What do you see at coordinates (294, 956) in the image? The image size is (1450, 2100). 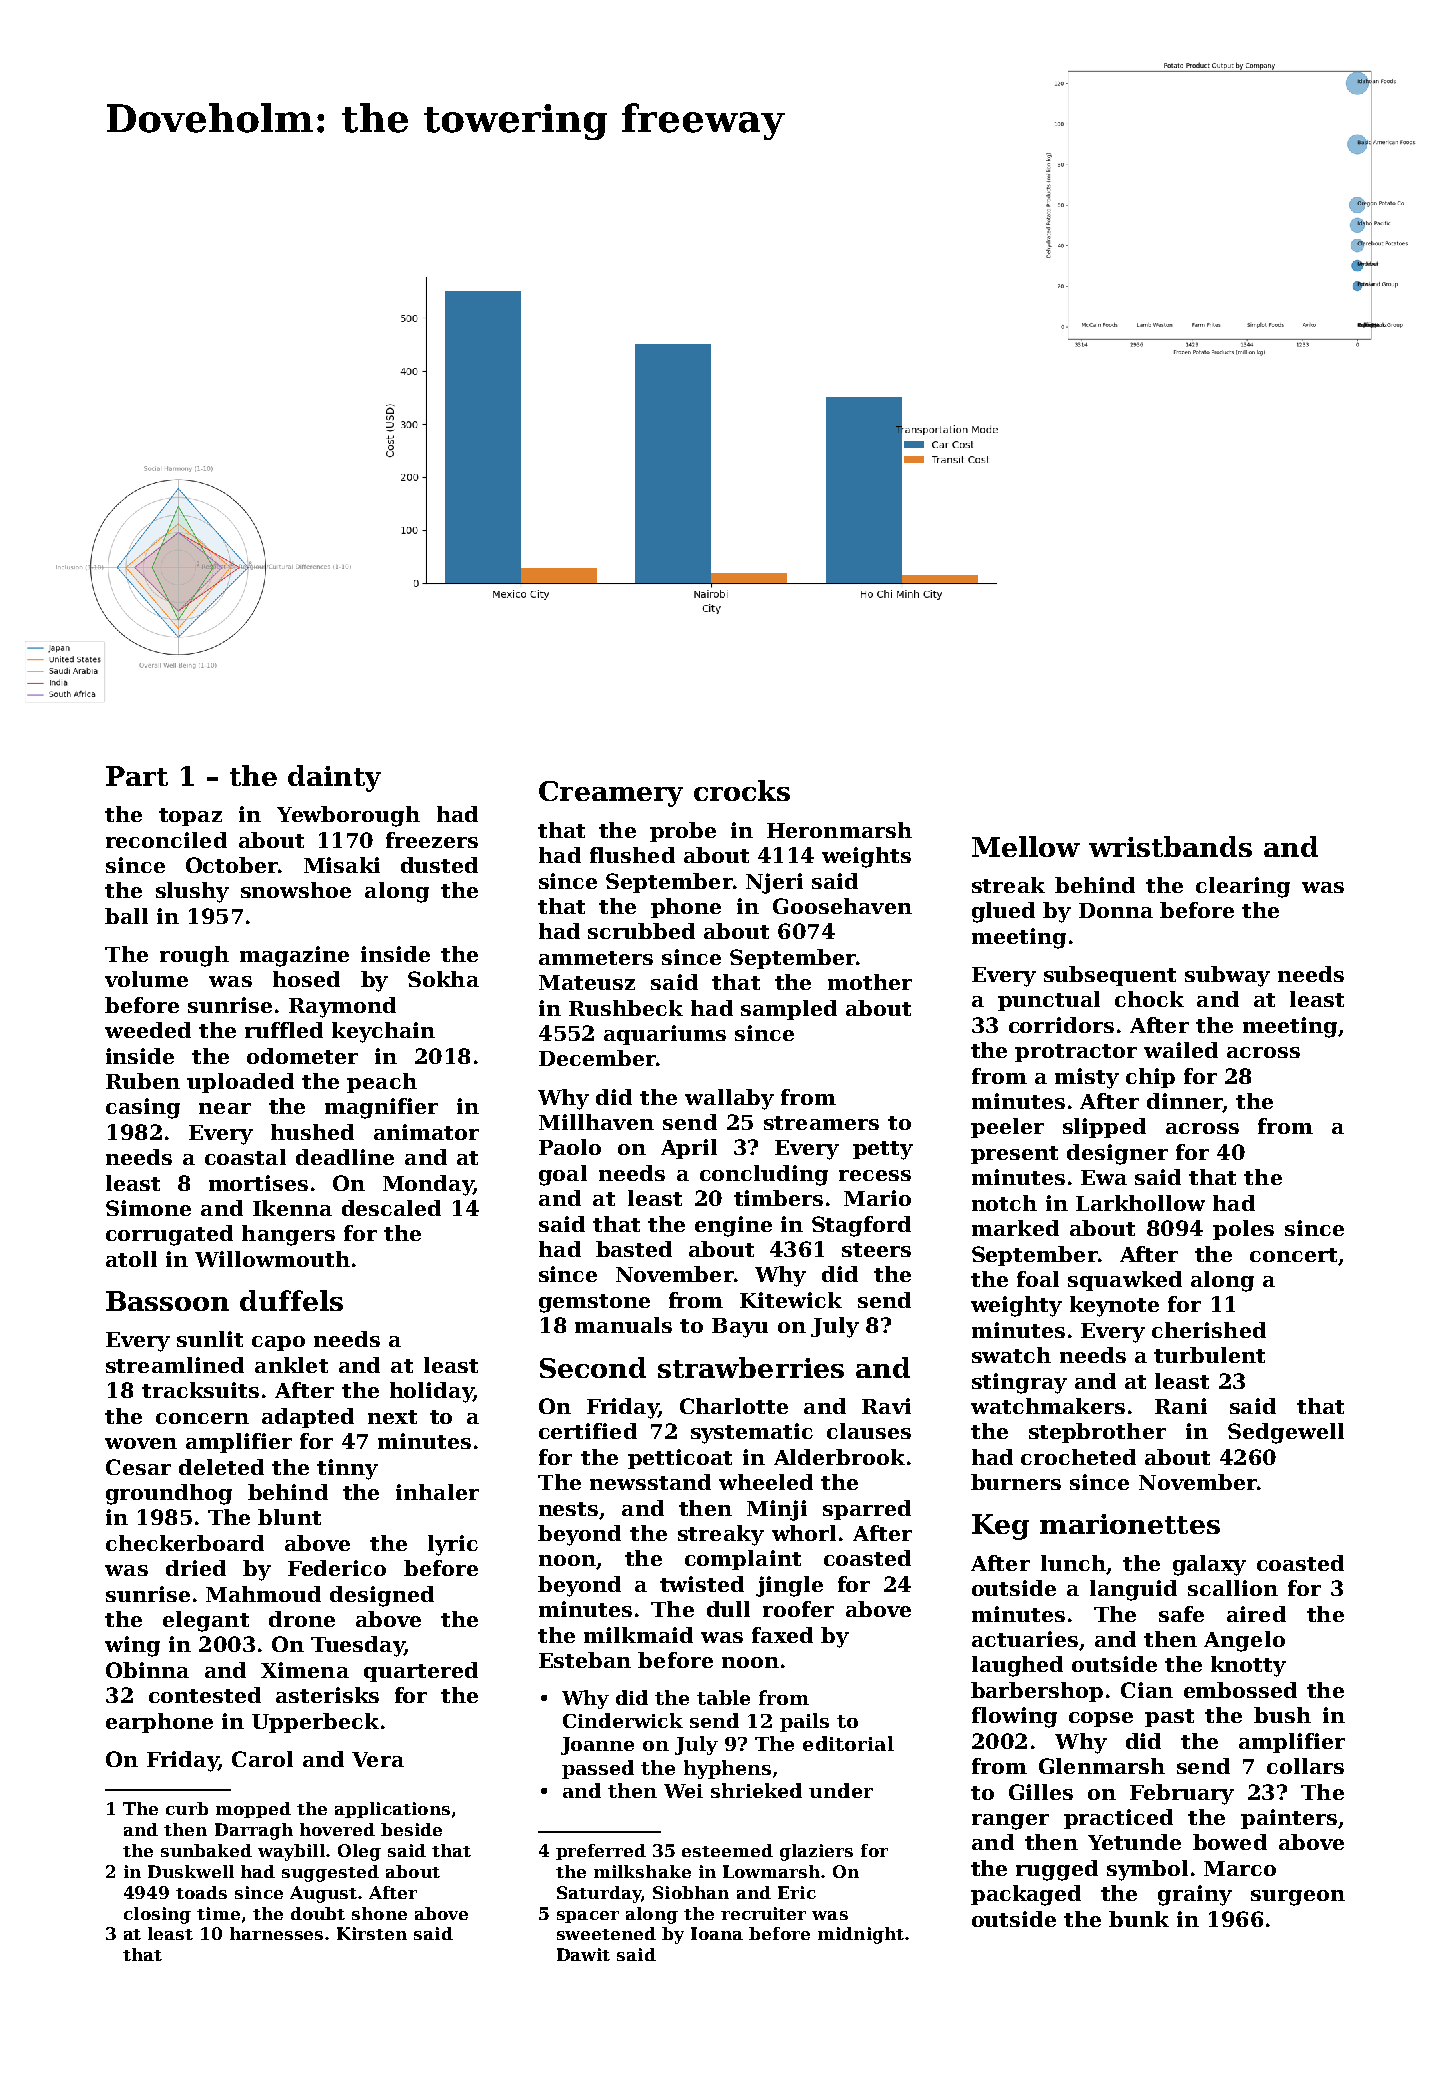 I see `magazine` at bounding box center [294, 956].
